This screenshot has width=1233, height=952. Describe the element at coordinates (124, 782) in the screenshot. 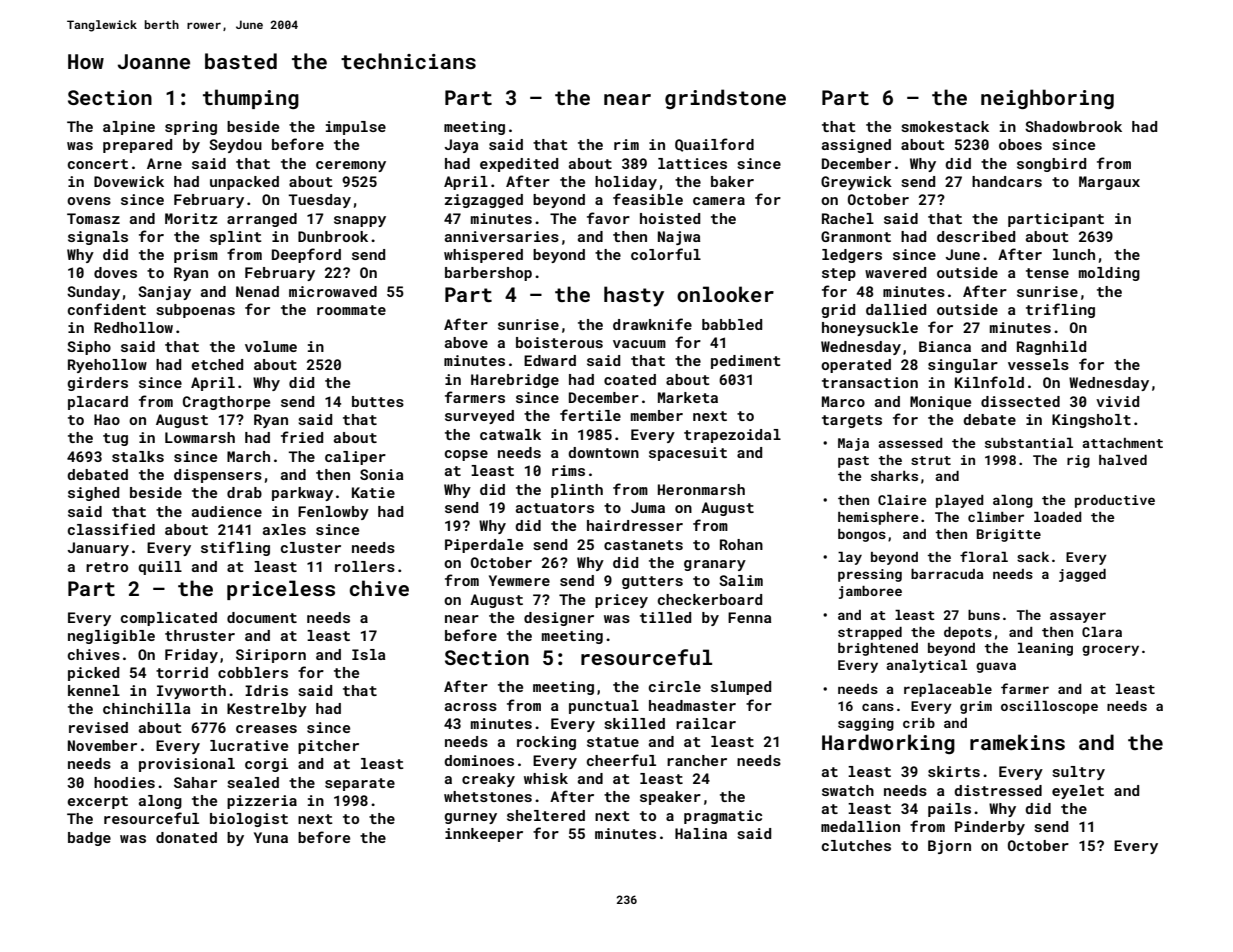

I see `hoodies` at that location.
